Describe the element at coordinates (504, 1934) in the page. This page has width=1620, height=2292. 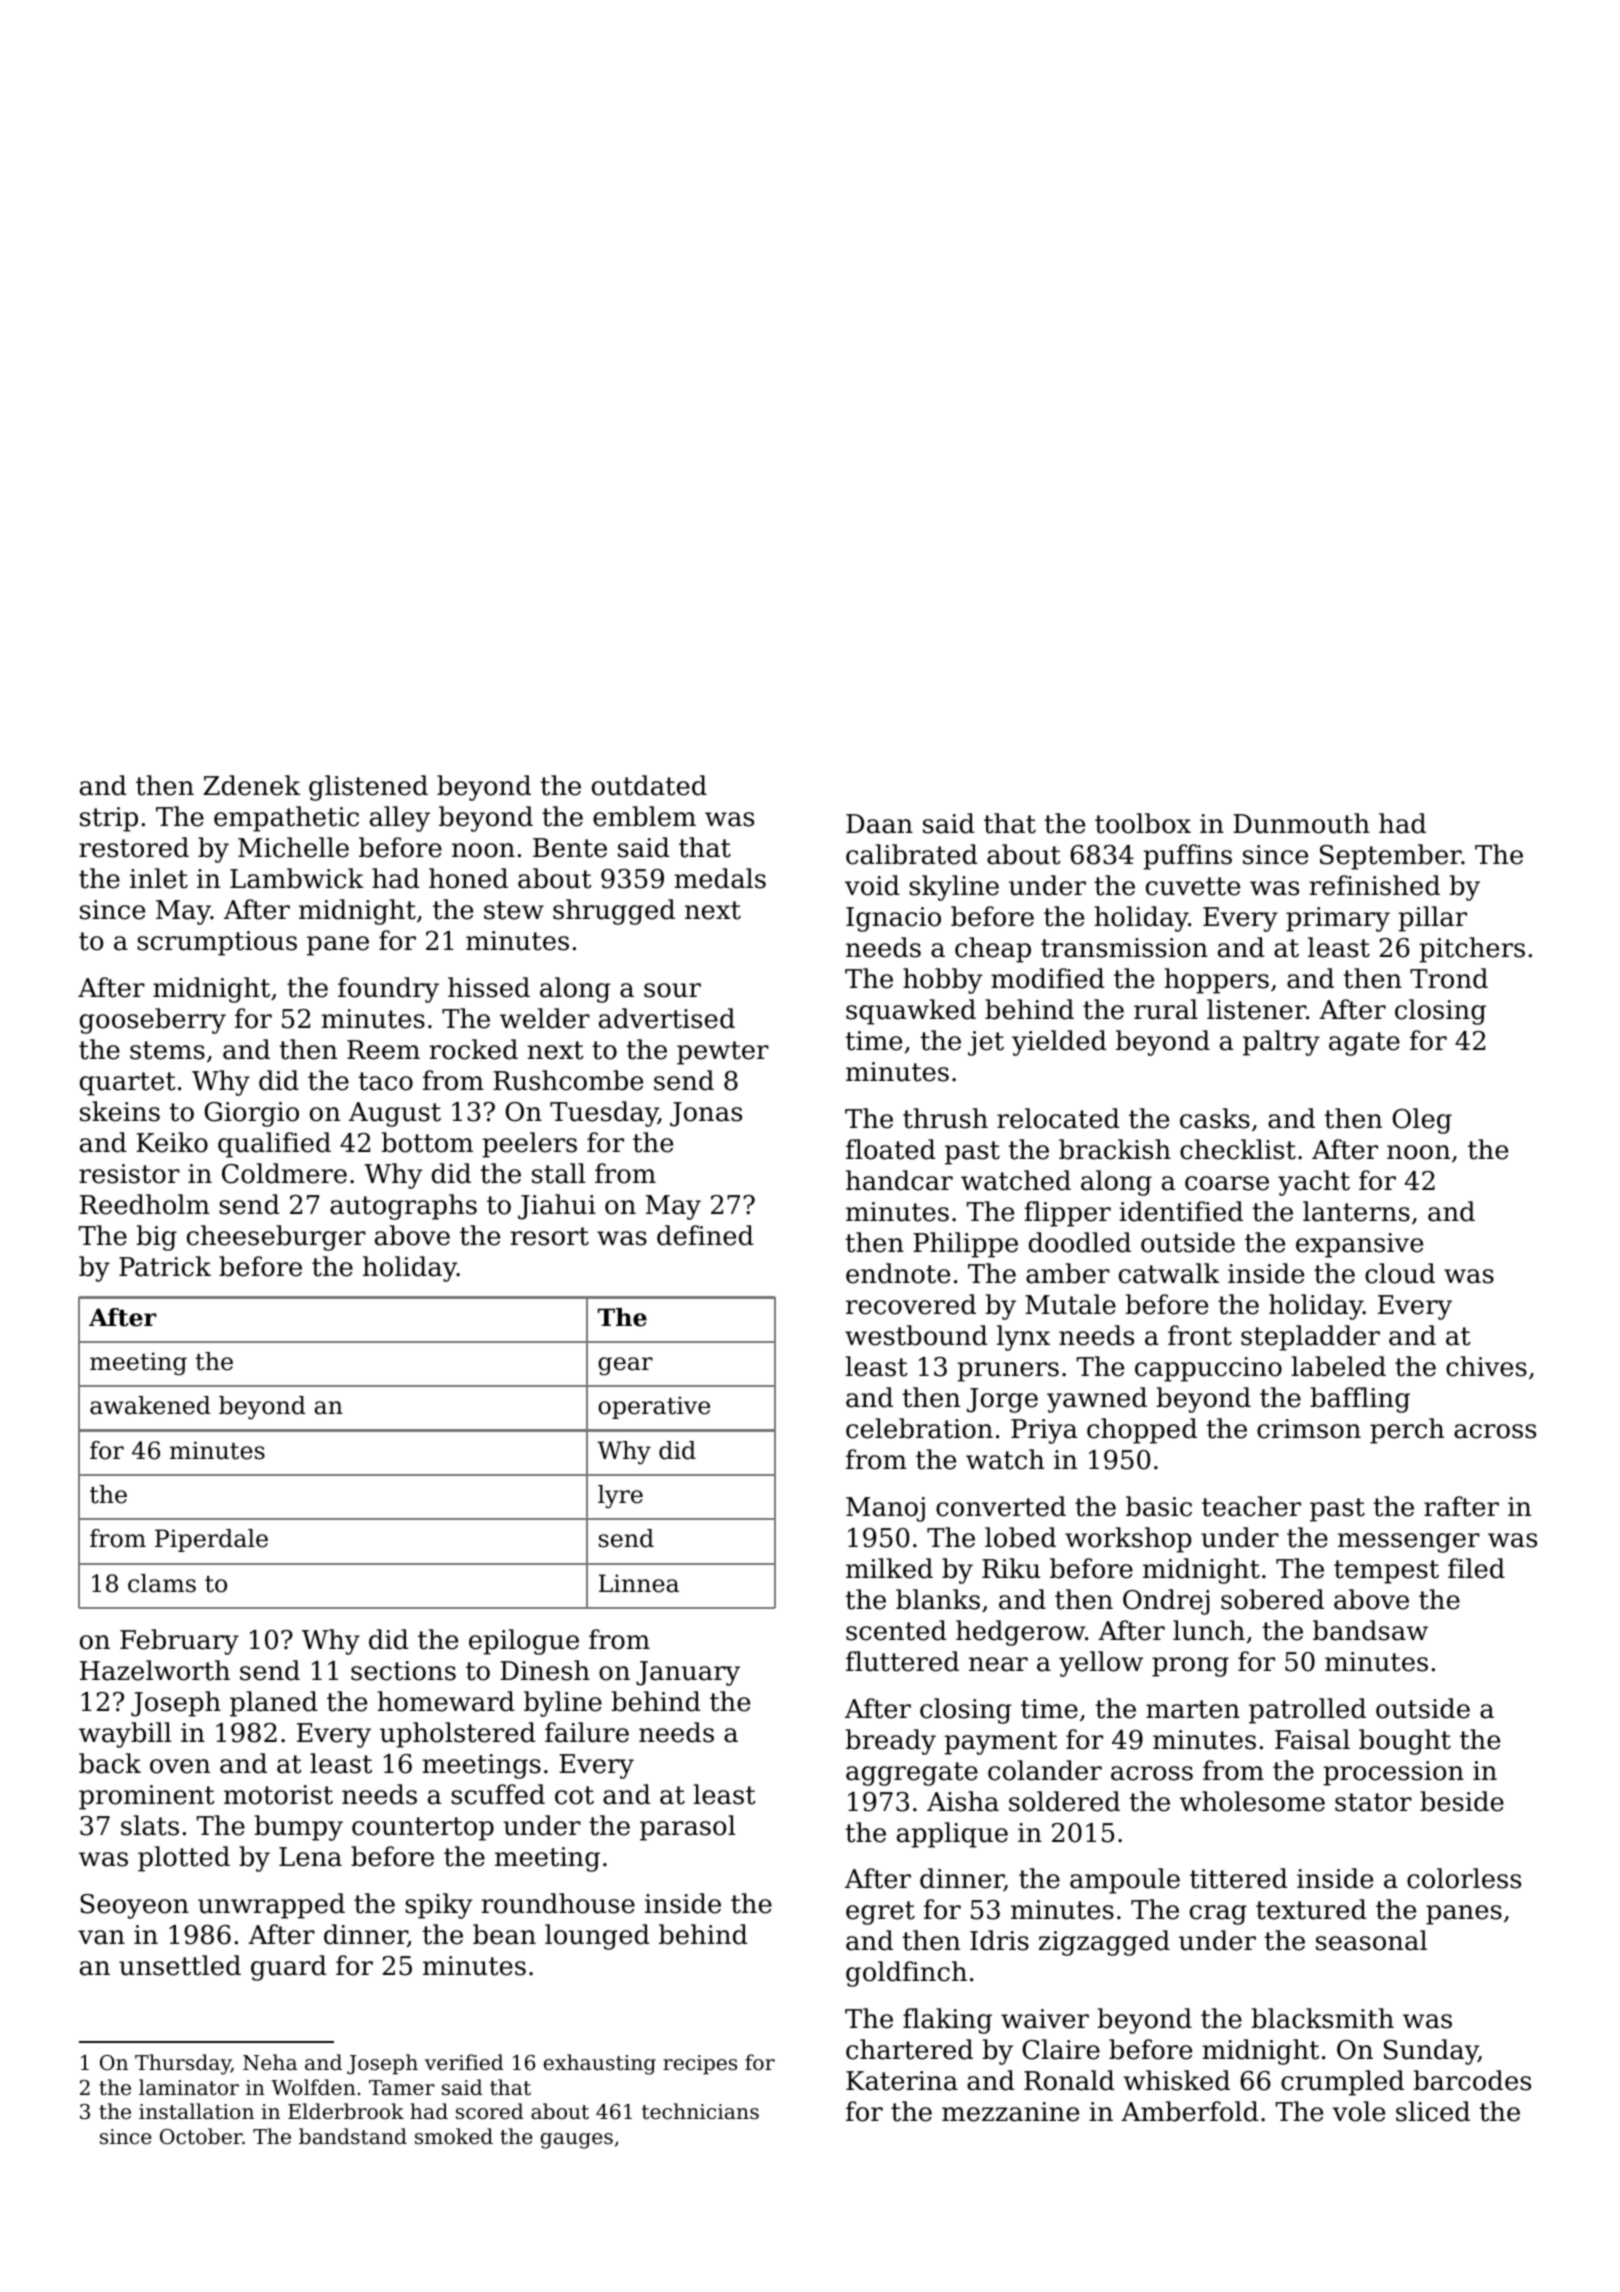
I see `bean` at that location.
